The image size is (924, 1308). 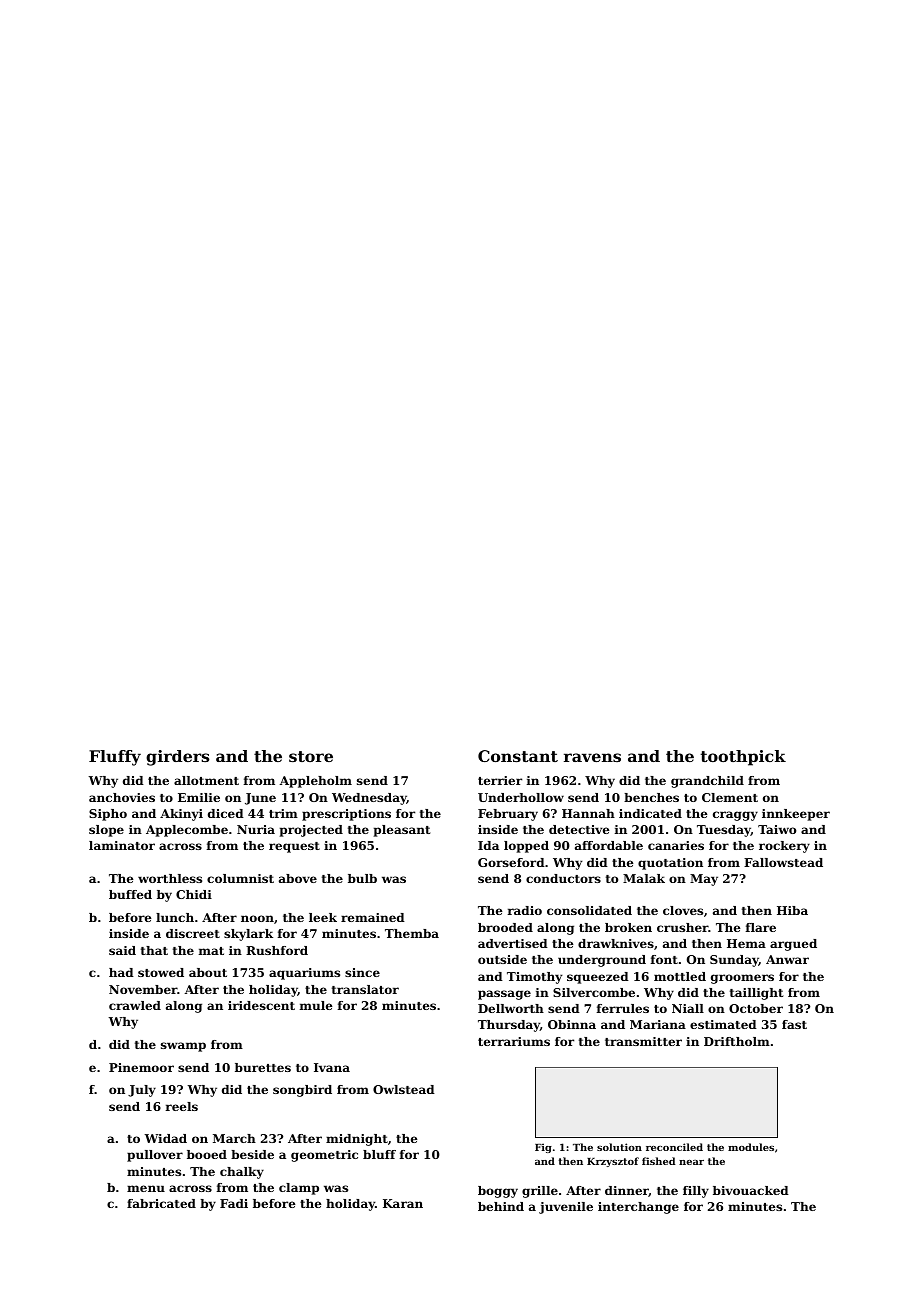 I want to click on Krzysztof, so click(x=613, y=1162).
